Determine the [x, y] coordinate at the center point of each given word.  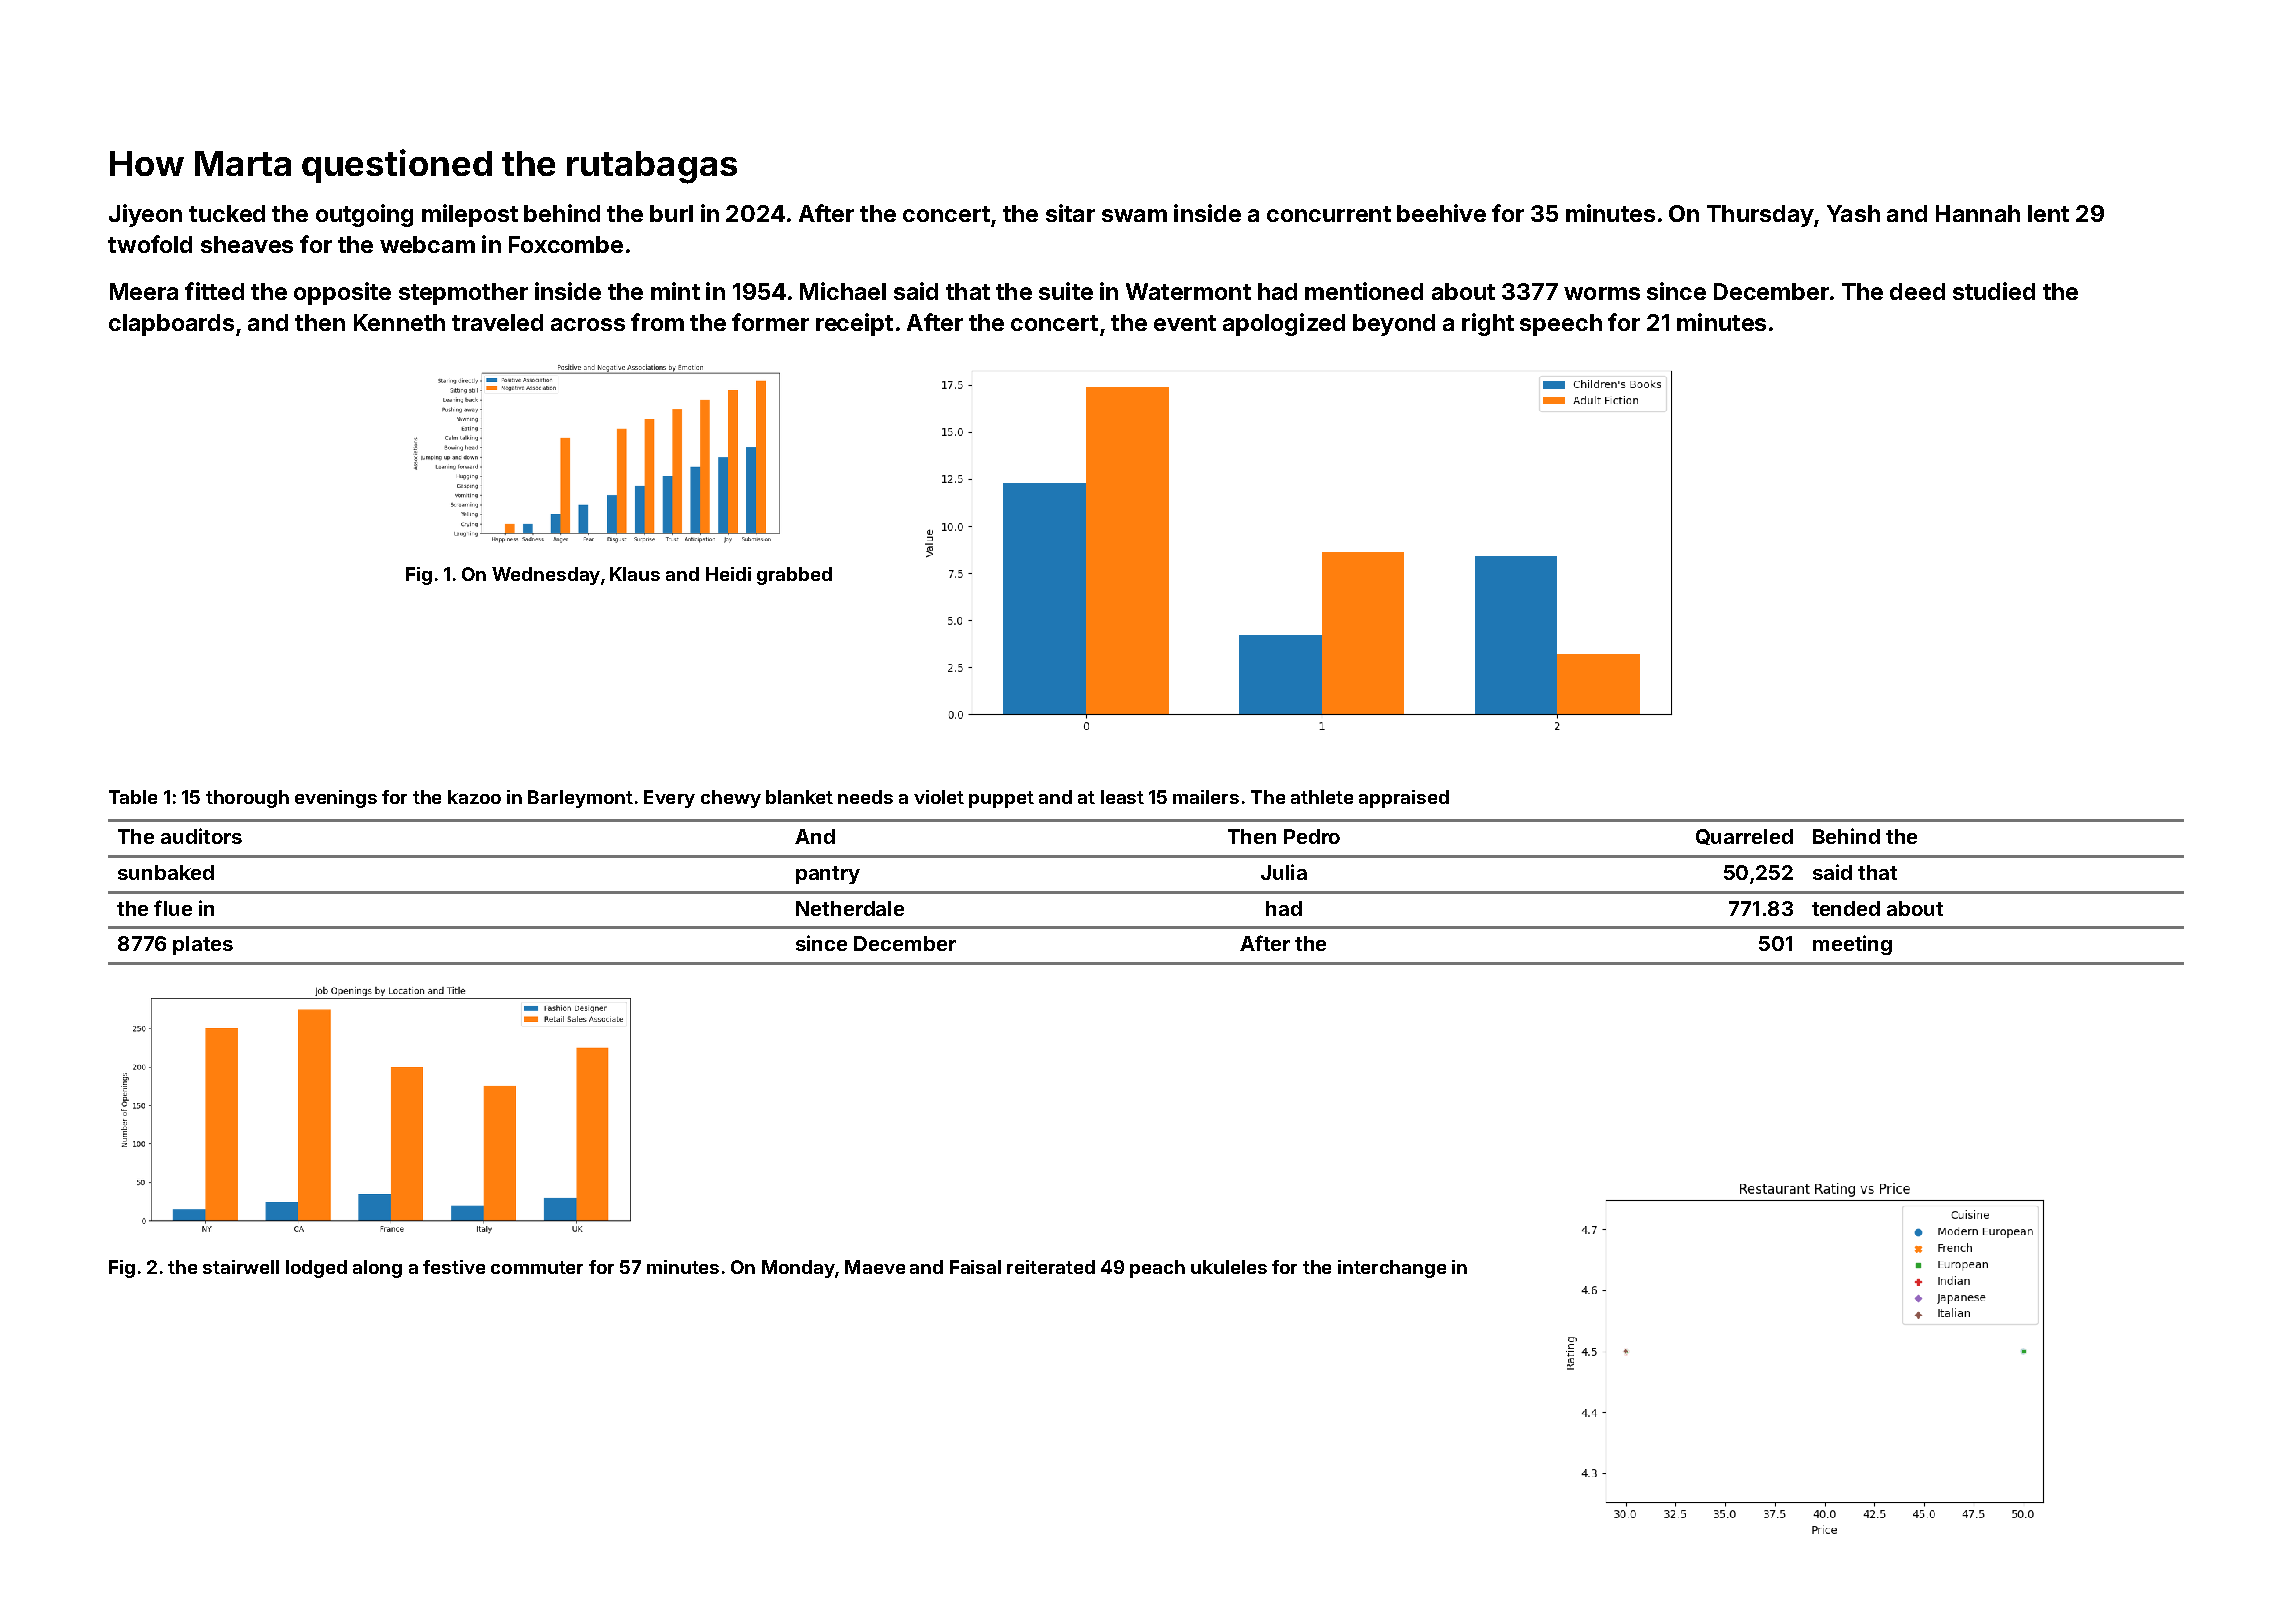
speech [1561, 325]
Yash [1853, 213]
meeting [1852, 945]
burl [671, 213]
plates [203, 945]
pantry [828, 875]
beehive [1441, 213]
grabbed [794, 576]
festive [454, 1267]
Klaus [635, 574]
